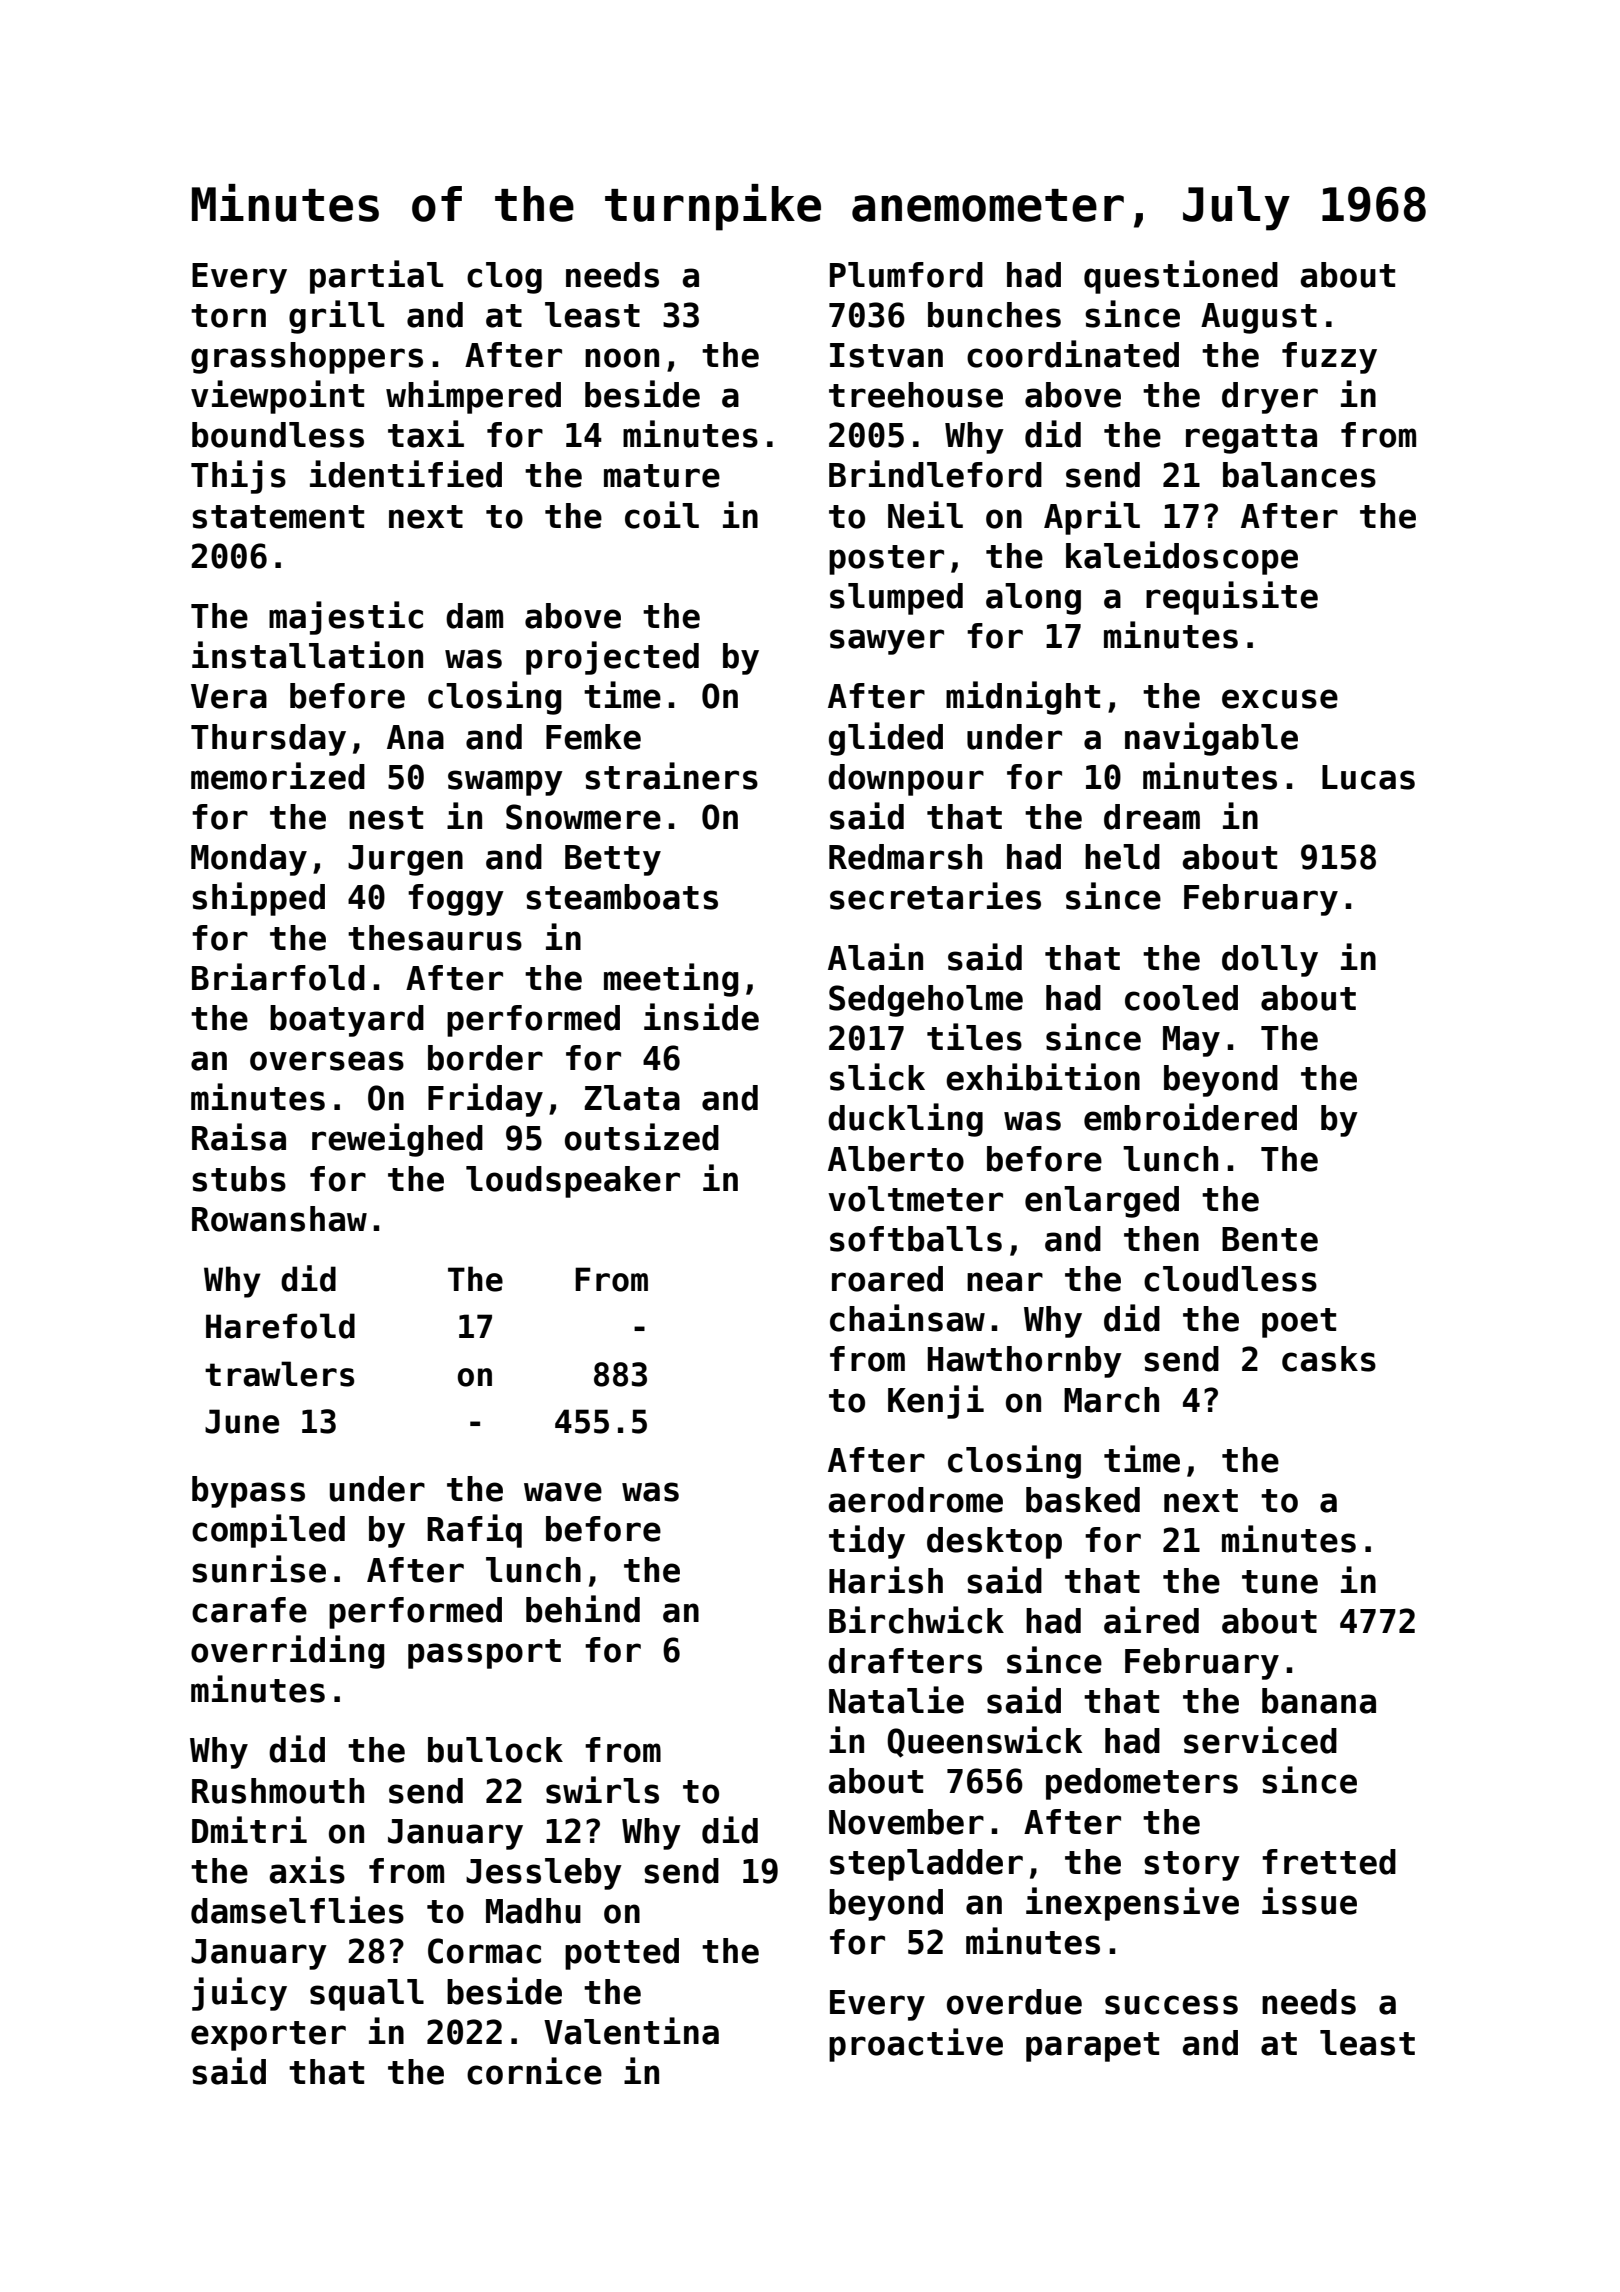 This page has height=2292, width=1620. What do you see at coordinates (1211, 739) in the page?
I see `navigable` at bounding box center [1211, 739].
